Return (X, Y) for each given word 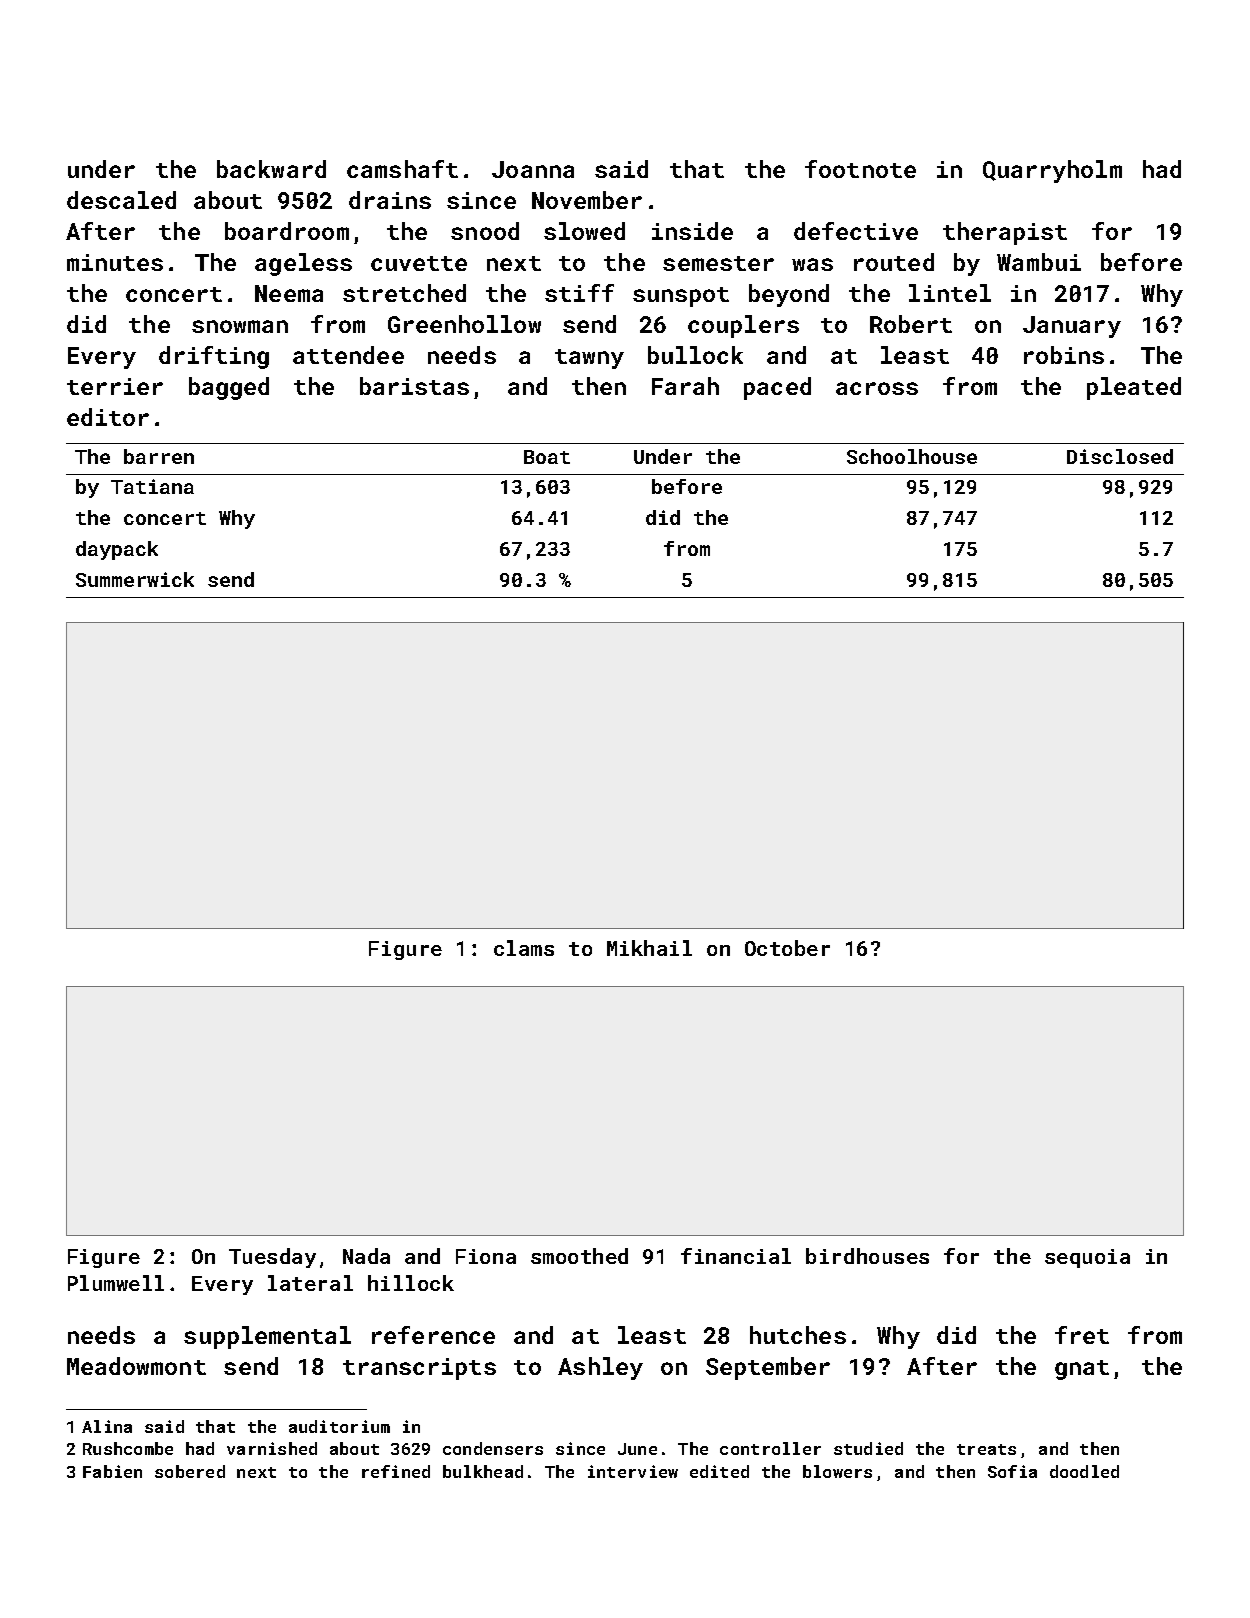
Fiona (486, 1256)
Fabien (112, 1471)
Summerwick (135, 579)
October (787, 948)
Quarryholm (1052, 171)
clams (524, 948)
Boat (547, 457)
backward (271, 169)
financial (736, 1256)
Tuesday (272, 1258)
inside (692, 231)
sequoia (1087, 1258)
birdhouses (867, 1256)
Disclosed (1120, 456)
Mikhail (649, 948)
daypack (117, 550)
